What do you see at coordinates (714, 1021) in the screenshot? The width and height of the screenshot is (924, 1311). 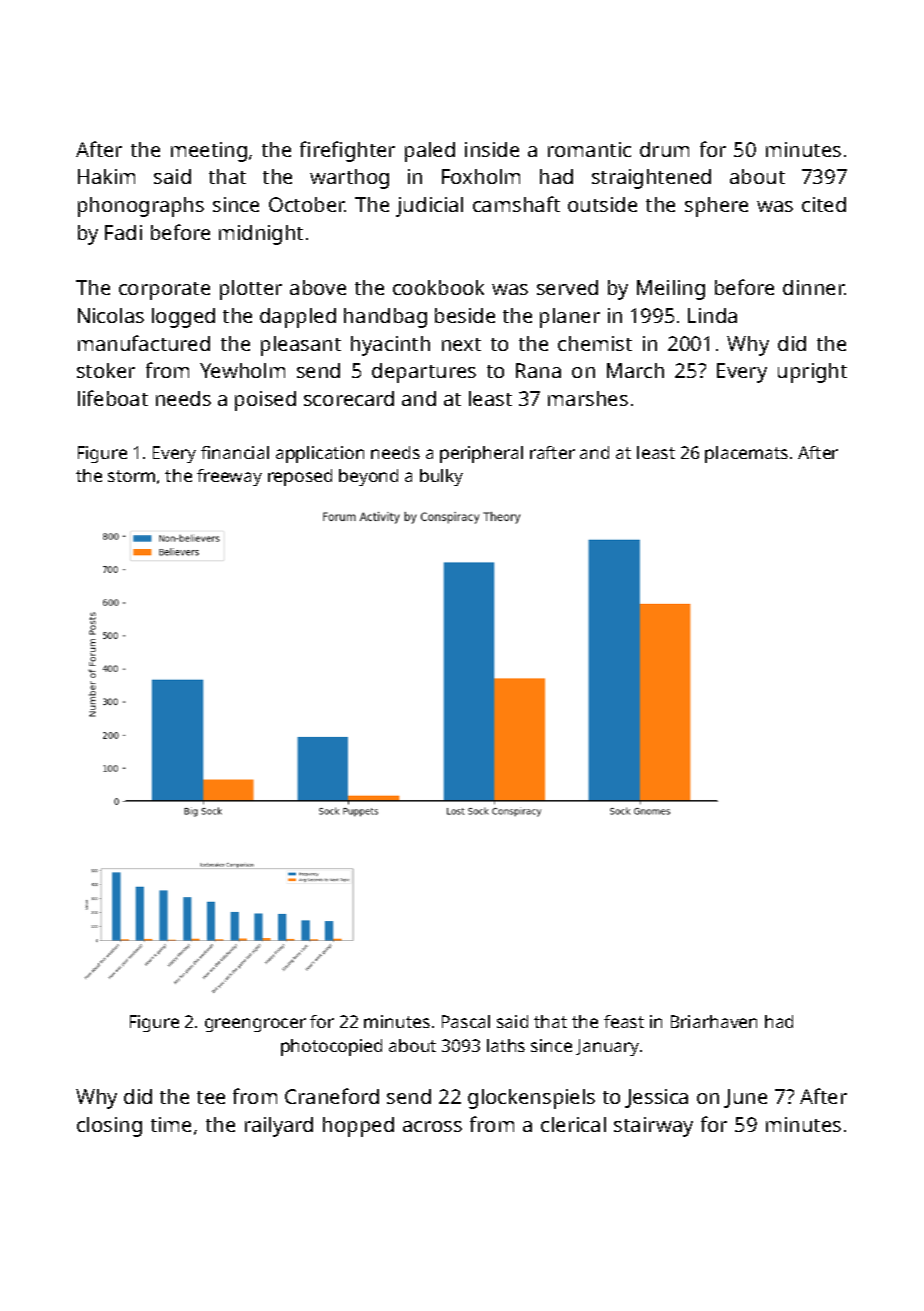 I see `Briarhaven` at bounding box center [714, 1021].
